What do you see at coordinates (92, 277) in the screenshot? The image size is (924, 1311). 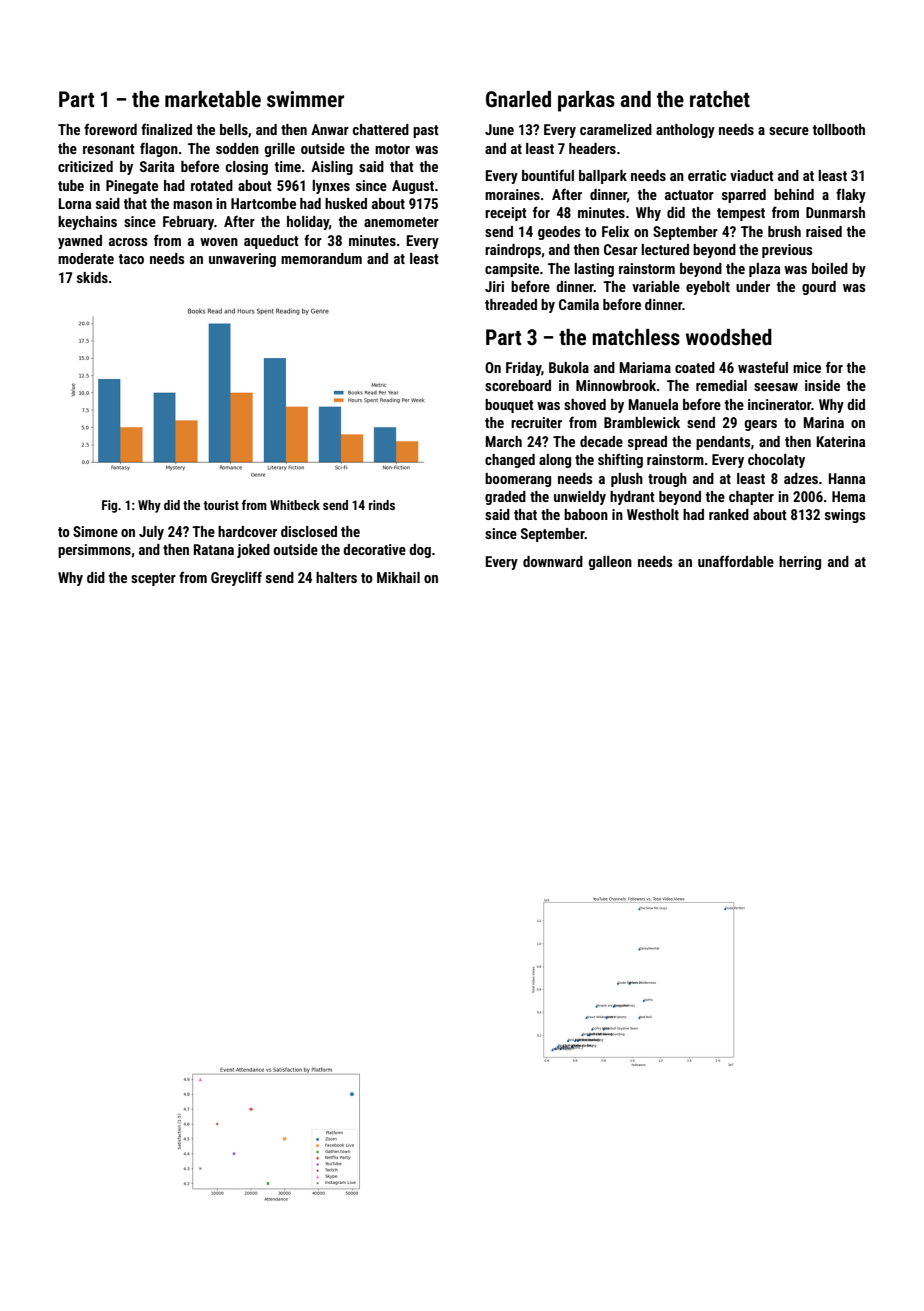 I see `skids` at bounding box center [92, 277].
